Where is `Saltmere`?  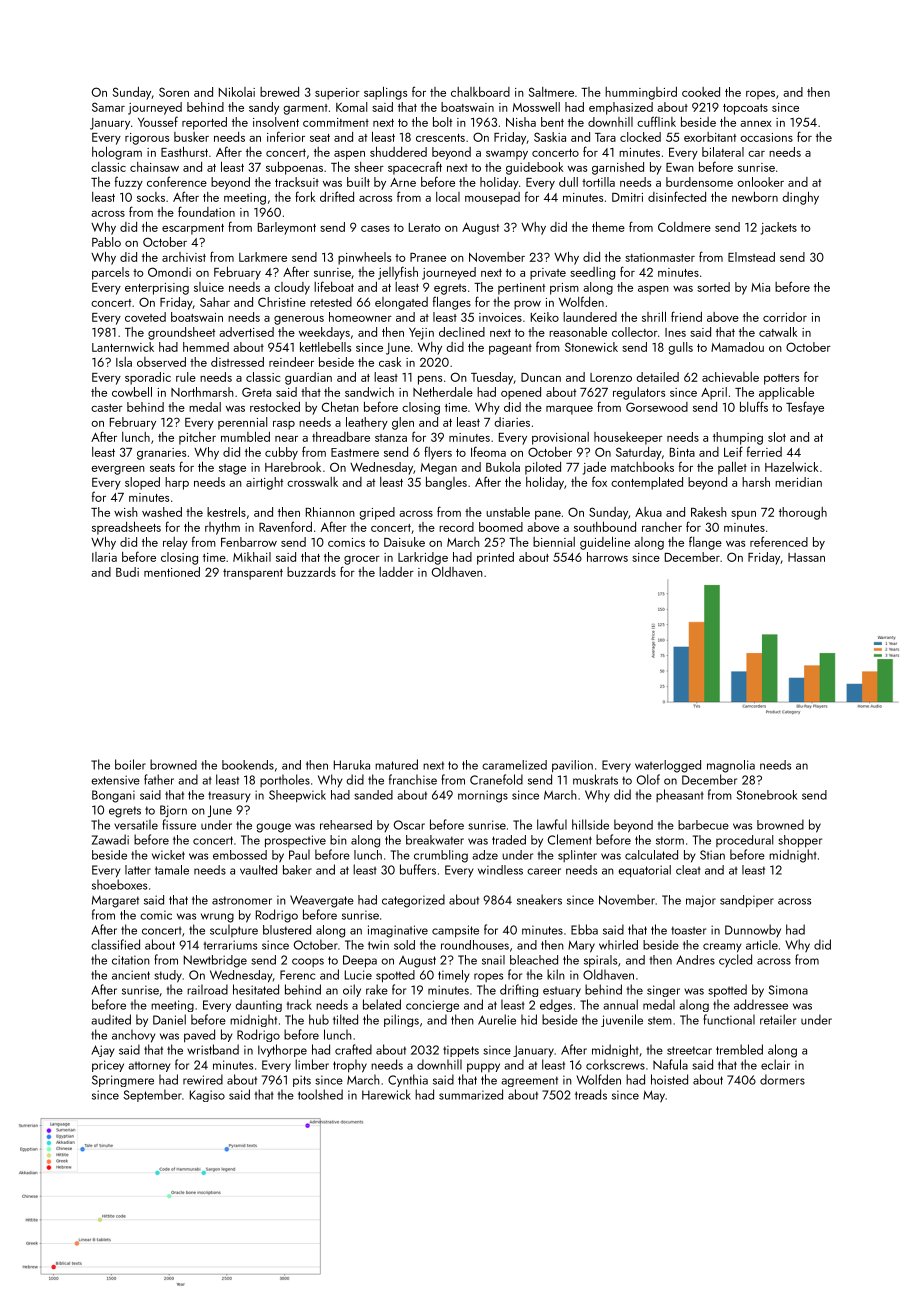
Saltmere is located at coordinates (551, 92).
